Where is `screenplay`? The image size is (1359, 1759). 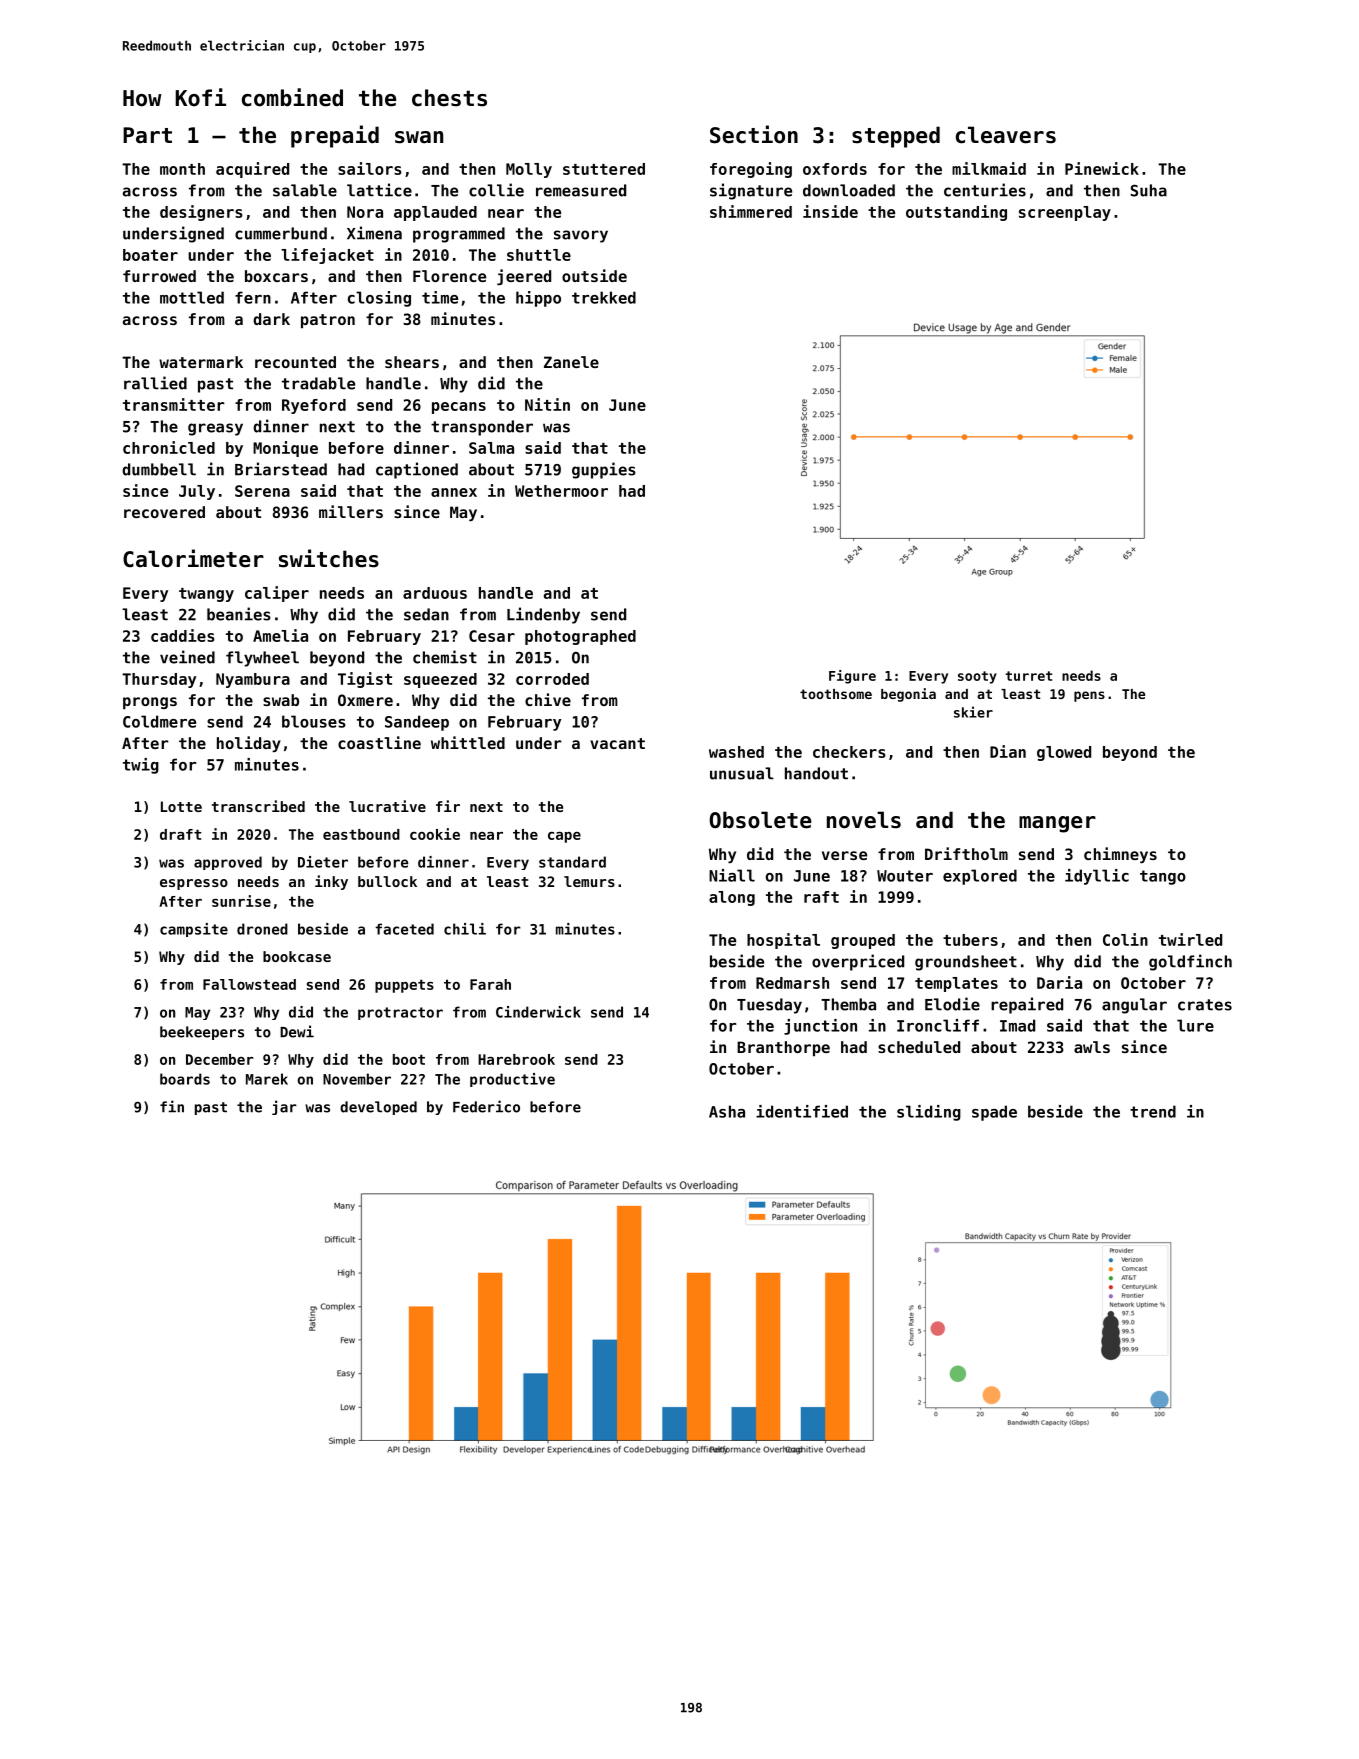
screenplay is located at coordinates (1065, 213).
